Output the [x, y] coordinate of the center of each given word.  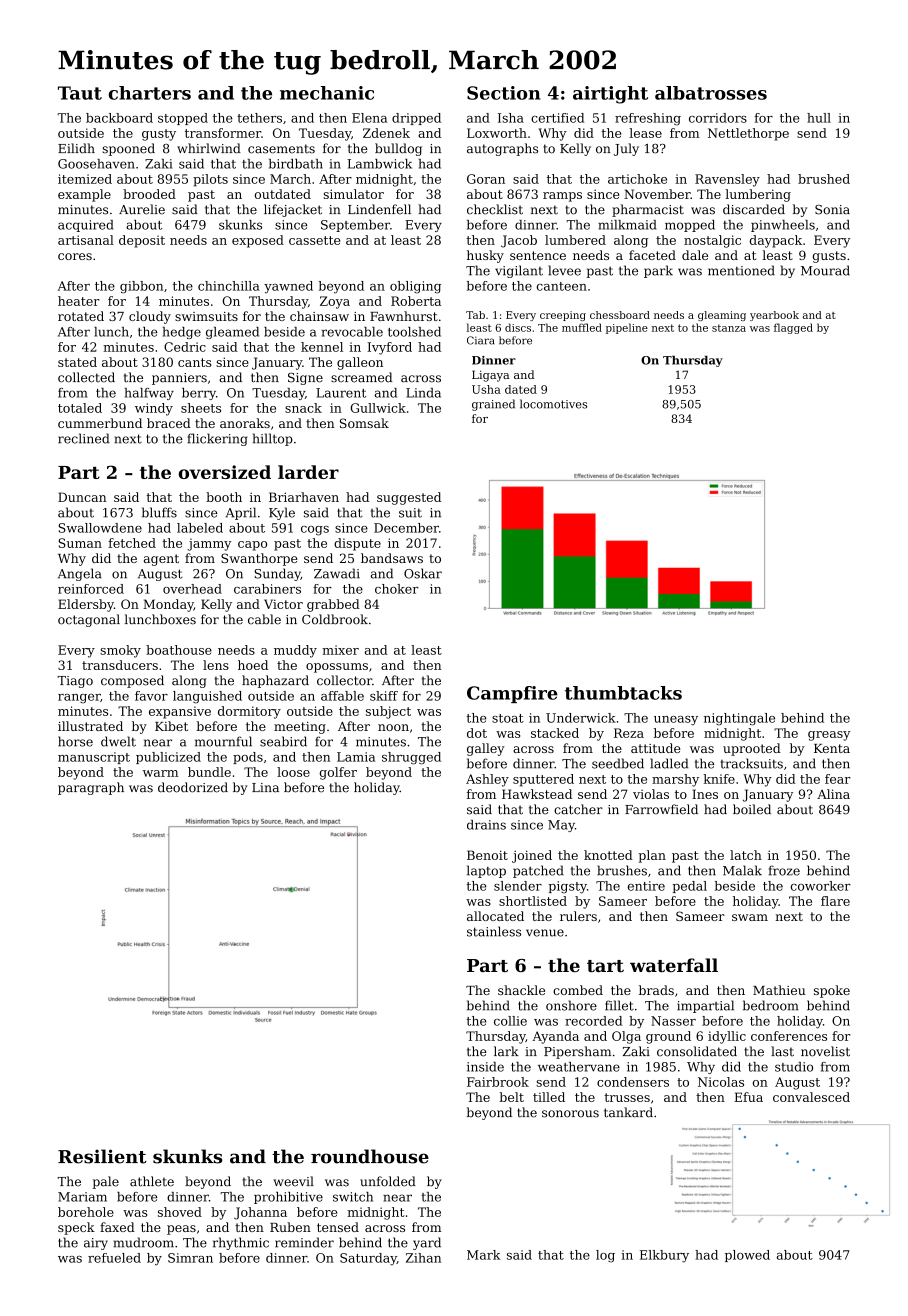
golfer [338, 773]
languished [207, 697]
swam [750, 917]
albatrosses [711, 93]
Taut [80, 93]
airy [96, 1244]
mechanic [327, 93]
